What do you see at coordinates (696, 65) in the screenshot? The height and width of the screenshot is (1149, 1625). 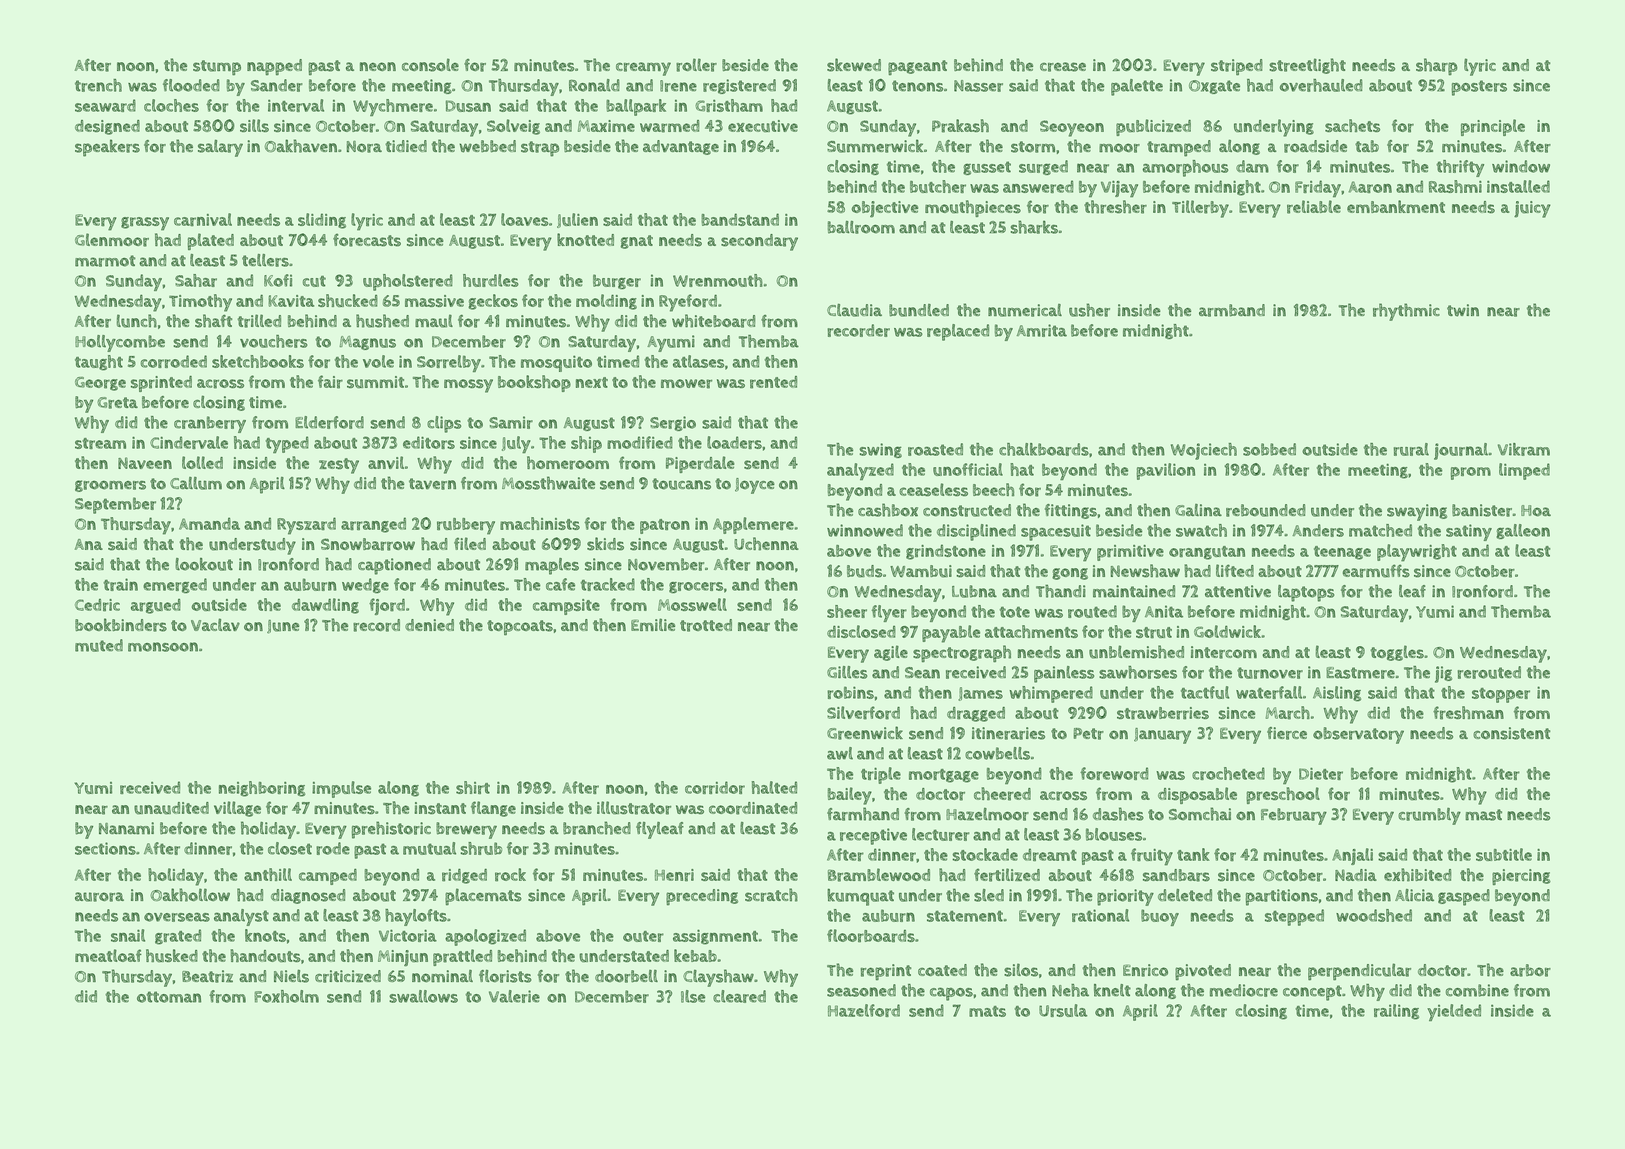 I see `roller` at bounding box center [696, 65].
